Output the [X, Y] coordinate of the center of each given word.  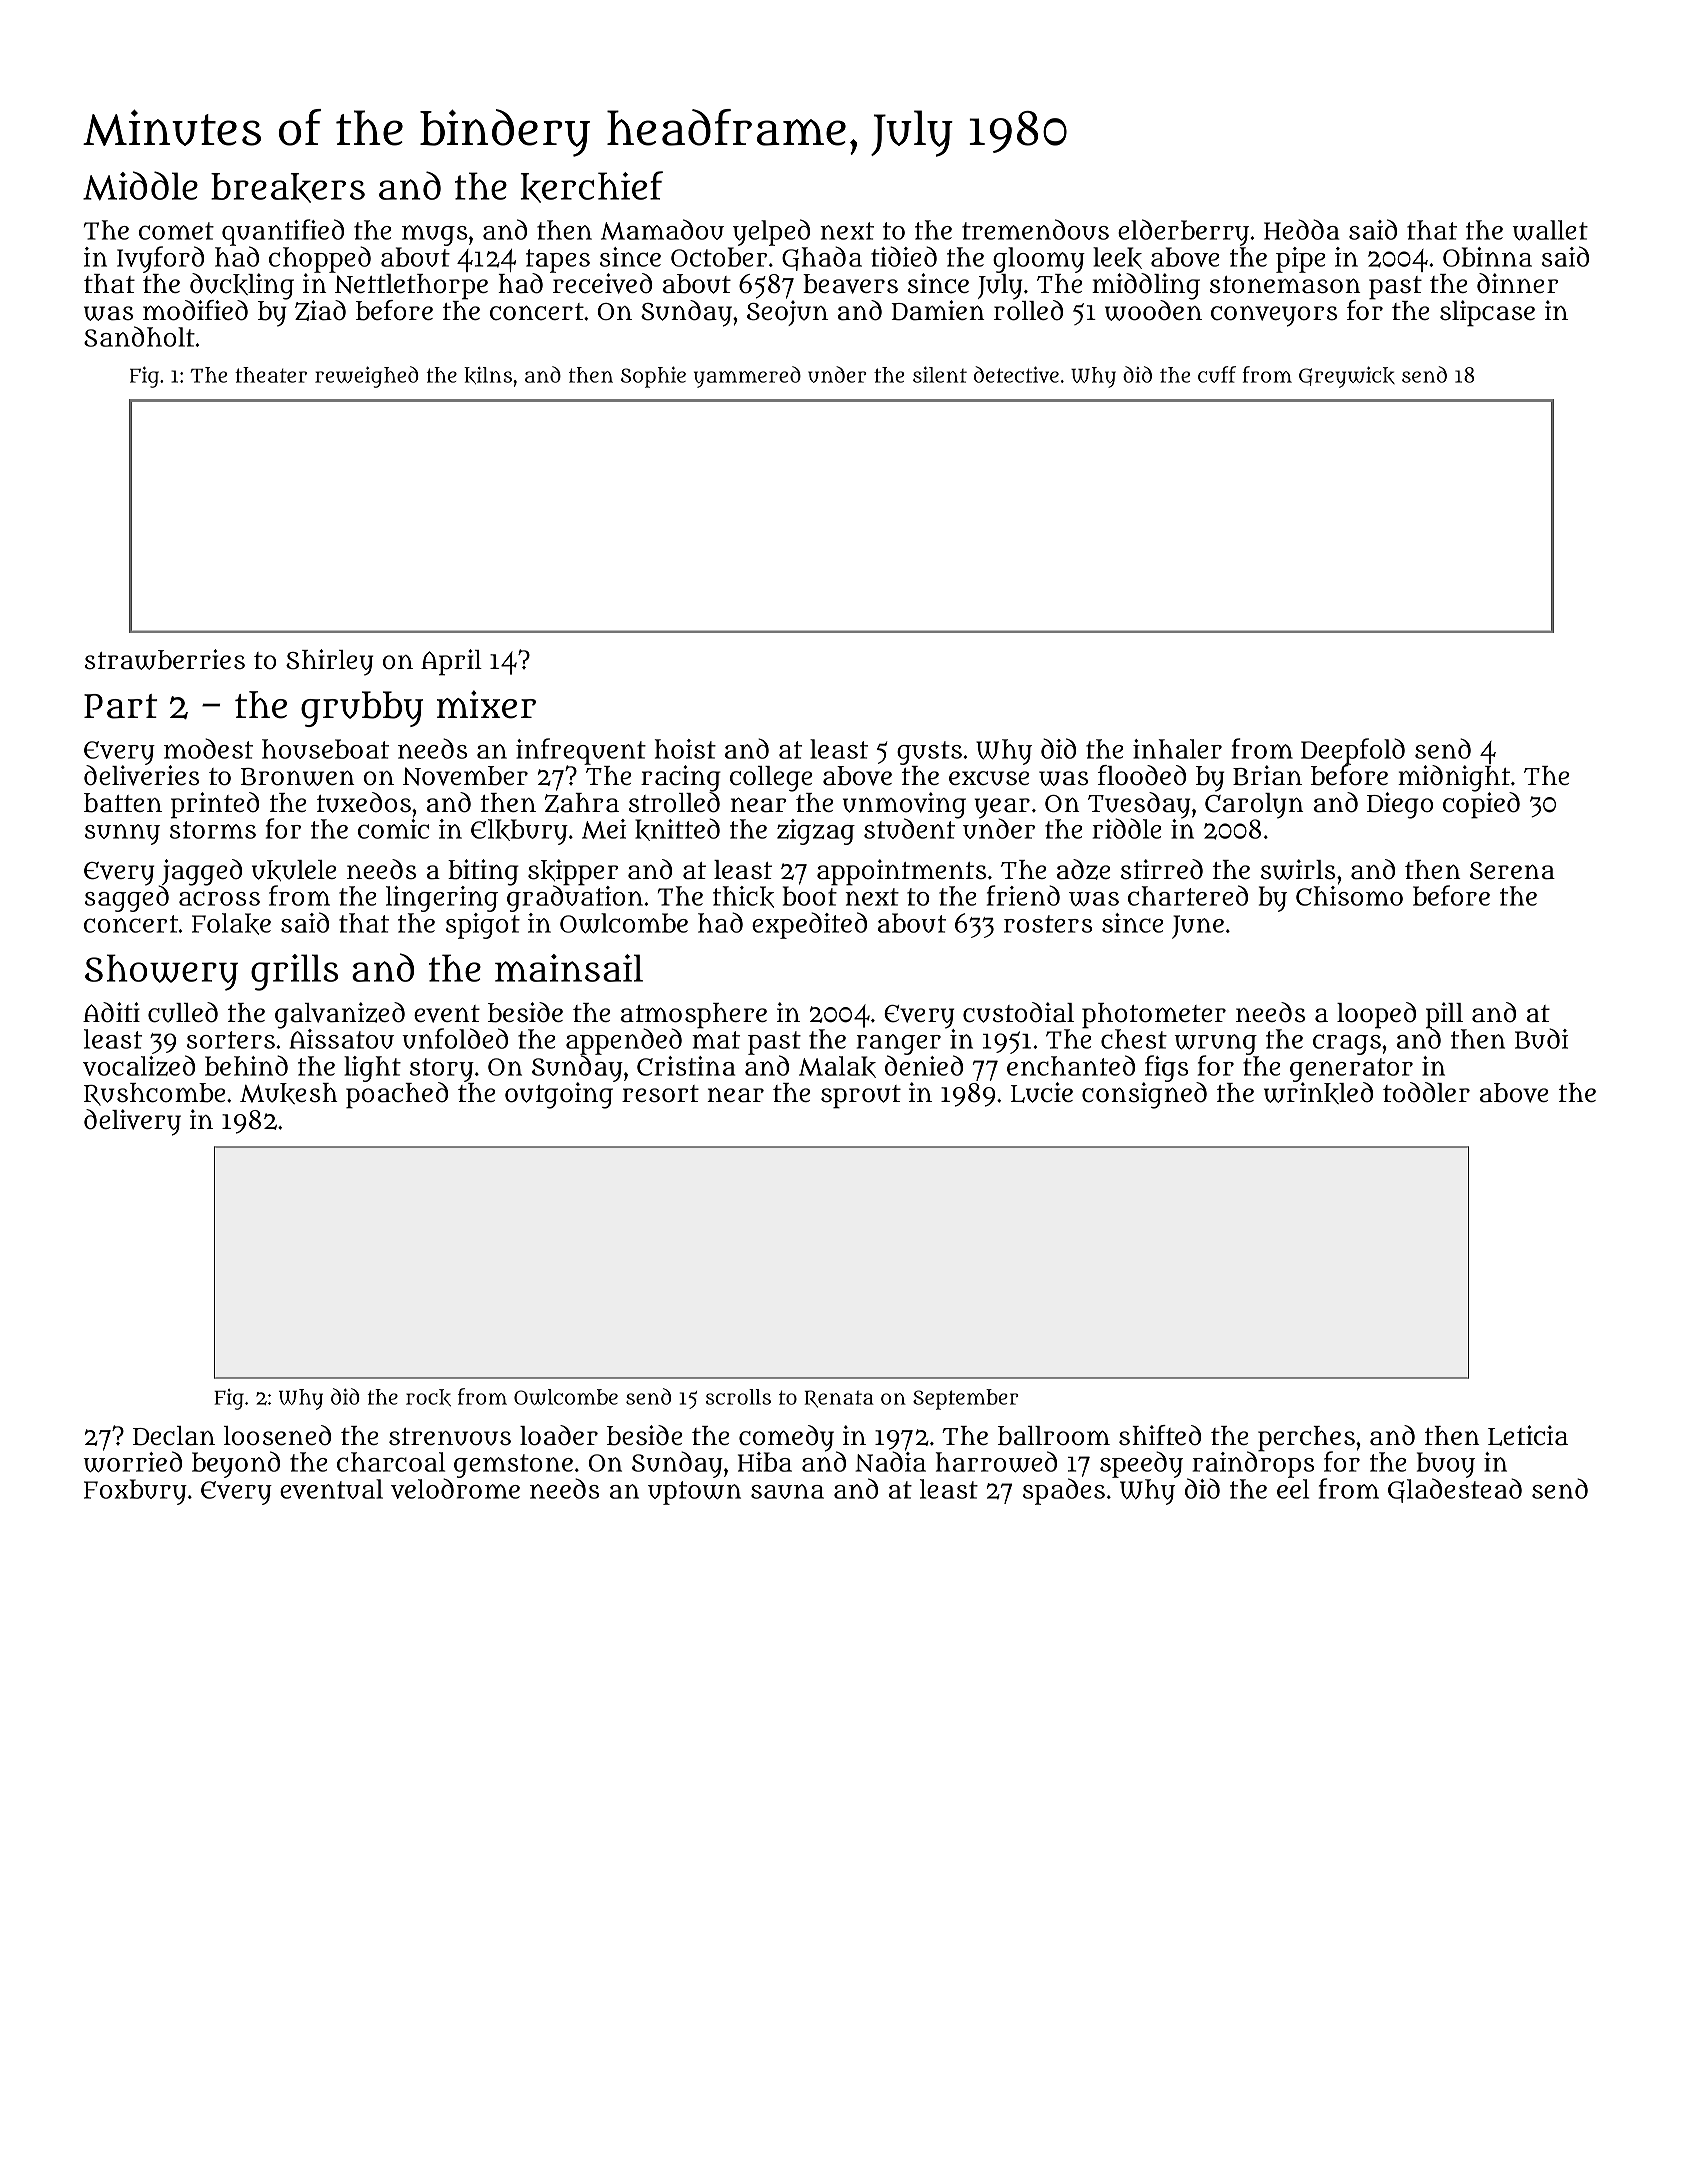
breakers [288, 188]
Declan [174, 1436]
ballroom [1054, 1436]
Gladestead [1455, 1491]
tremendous [1035, 229]
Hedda [1301, 229]
